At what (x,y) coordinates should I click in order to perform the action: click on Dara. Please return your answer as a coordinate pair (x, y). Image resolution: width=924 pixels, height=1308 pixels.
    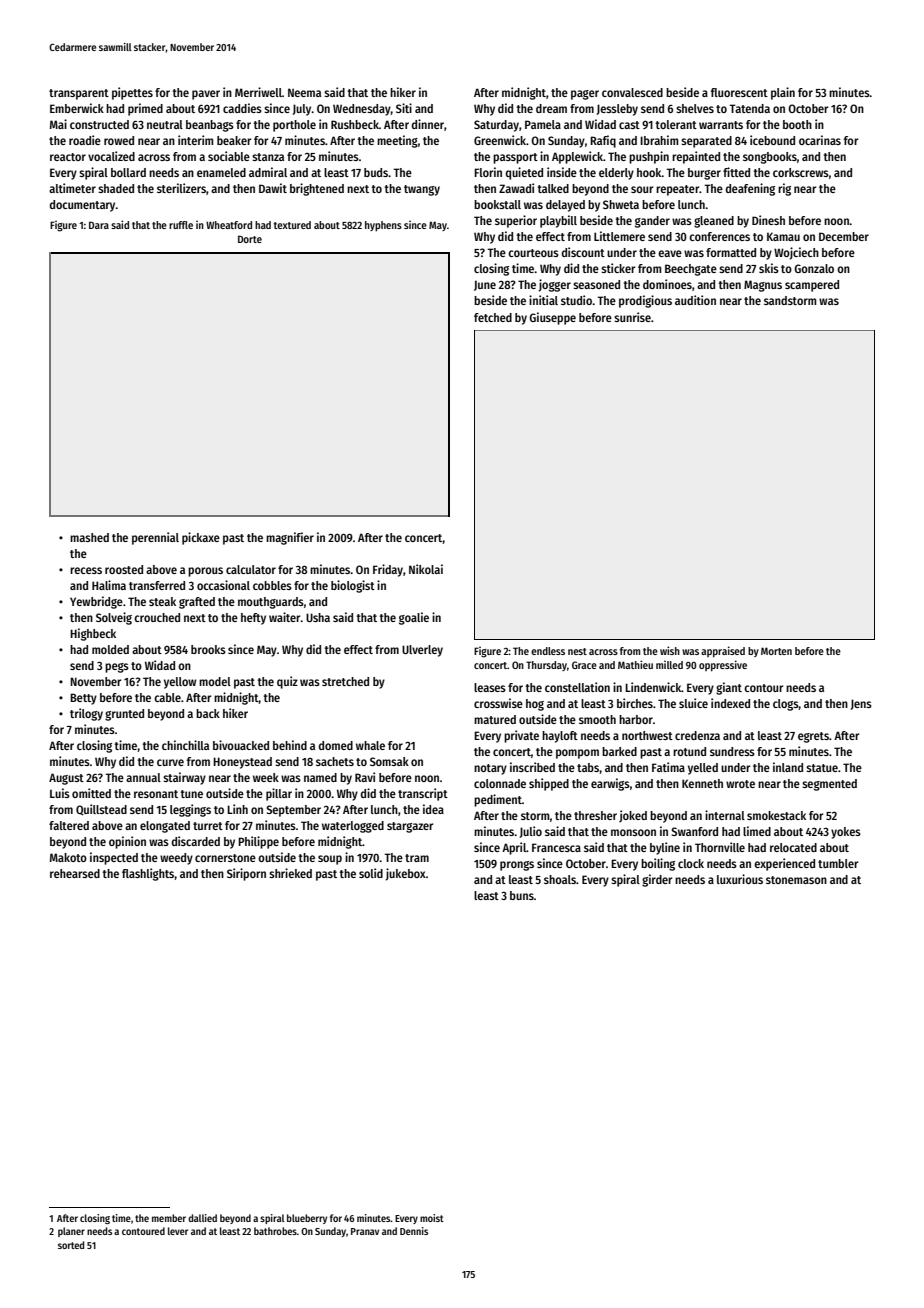
    Looking at the image, I should click on (99, 225).
